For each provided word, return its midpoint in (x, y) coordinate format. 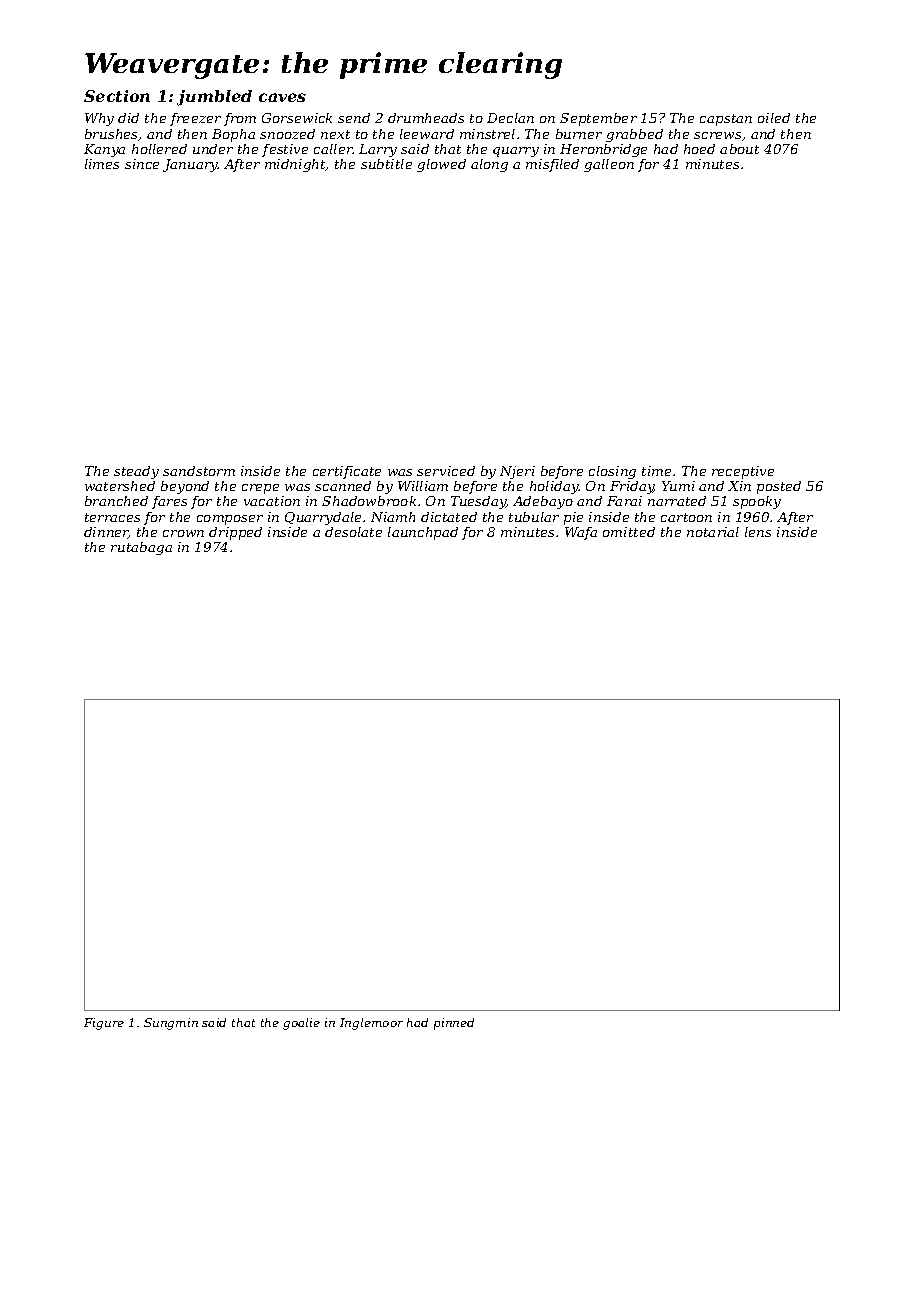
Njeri (517, 472)
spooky (757, 502)
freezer (195, 119)
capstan (726, 120)
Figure (104, 1024)
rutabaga (141, 548)
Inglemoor (371, 1024)
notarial (713, 532)
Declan (510, 118)
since (142, 164)
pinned (454, 1024)
